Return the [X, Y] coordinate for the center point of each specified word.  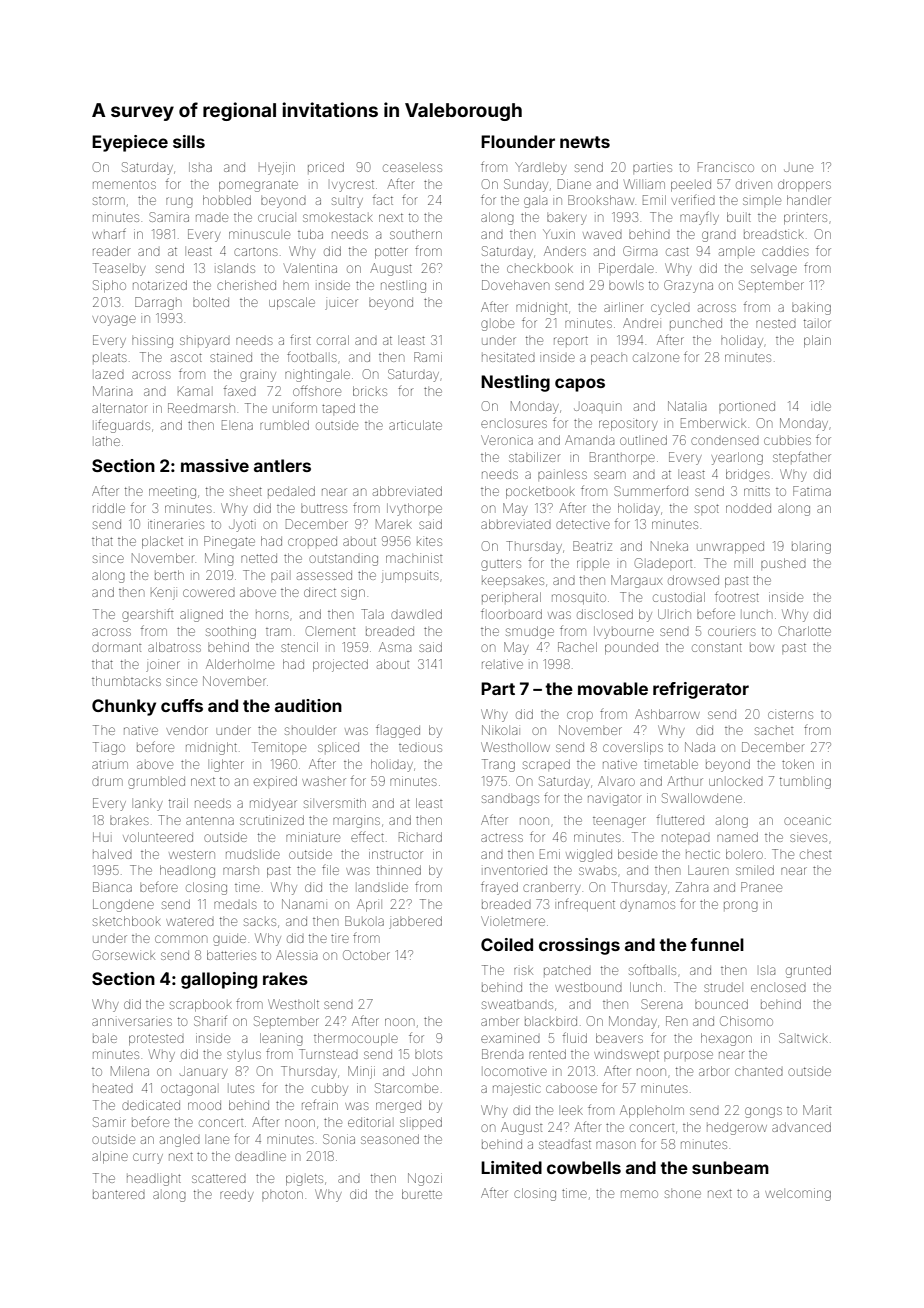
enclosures [514, 424]
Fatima [812, 491]
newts [585, 142]
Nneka [669, 546]
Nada [700, 747]
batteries [231, 955]
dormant [116, 648]
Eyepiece [130, 143]
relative [502, 664]
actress [502, 837]
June [798, 168]
